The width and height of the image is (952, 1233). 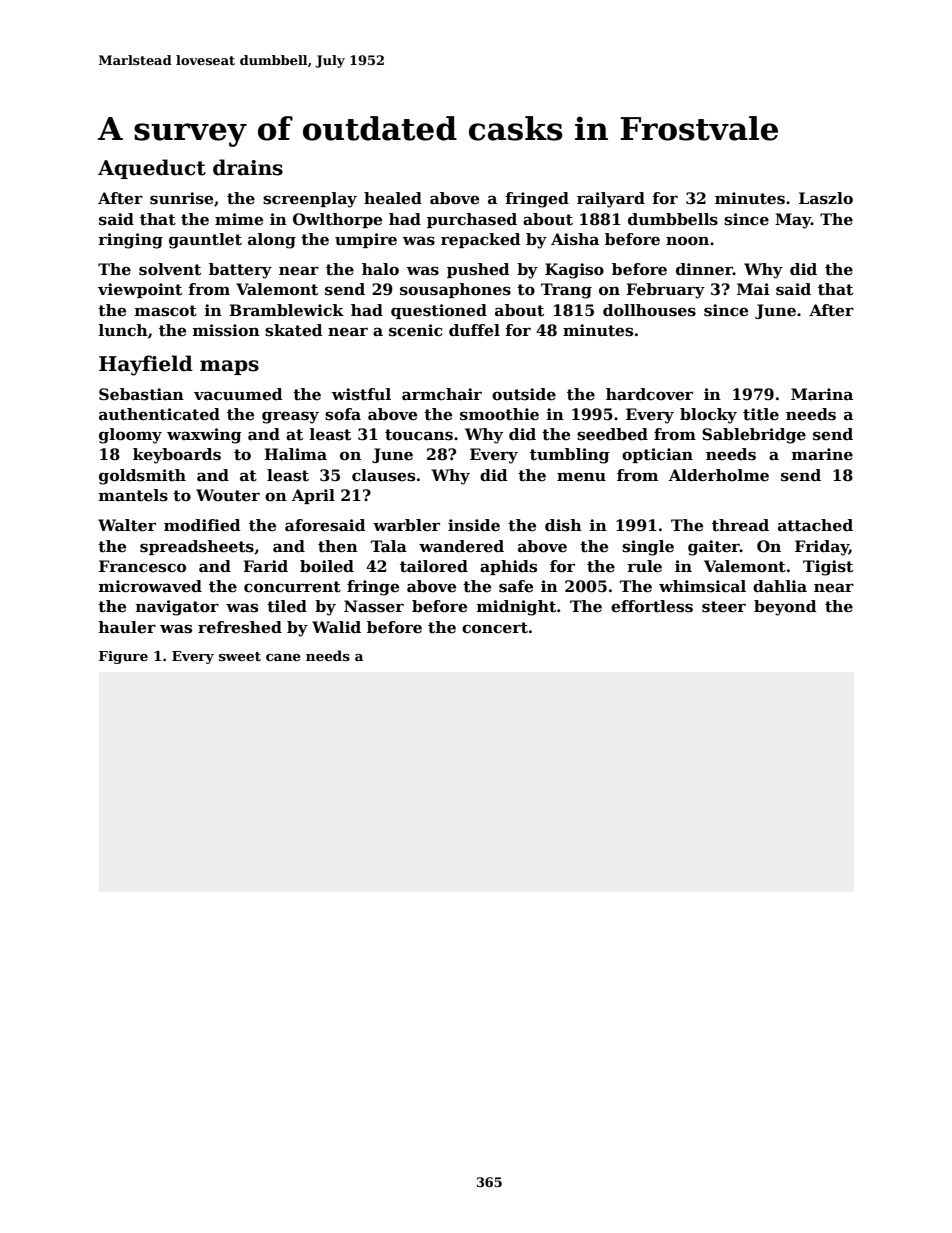 I want to click on Walter, so click(x=127, y=525).
